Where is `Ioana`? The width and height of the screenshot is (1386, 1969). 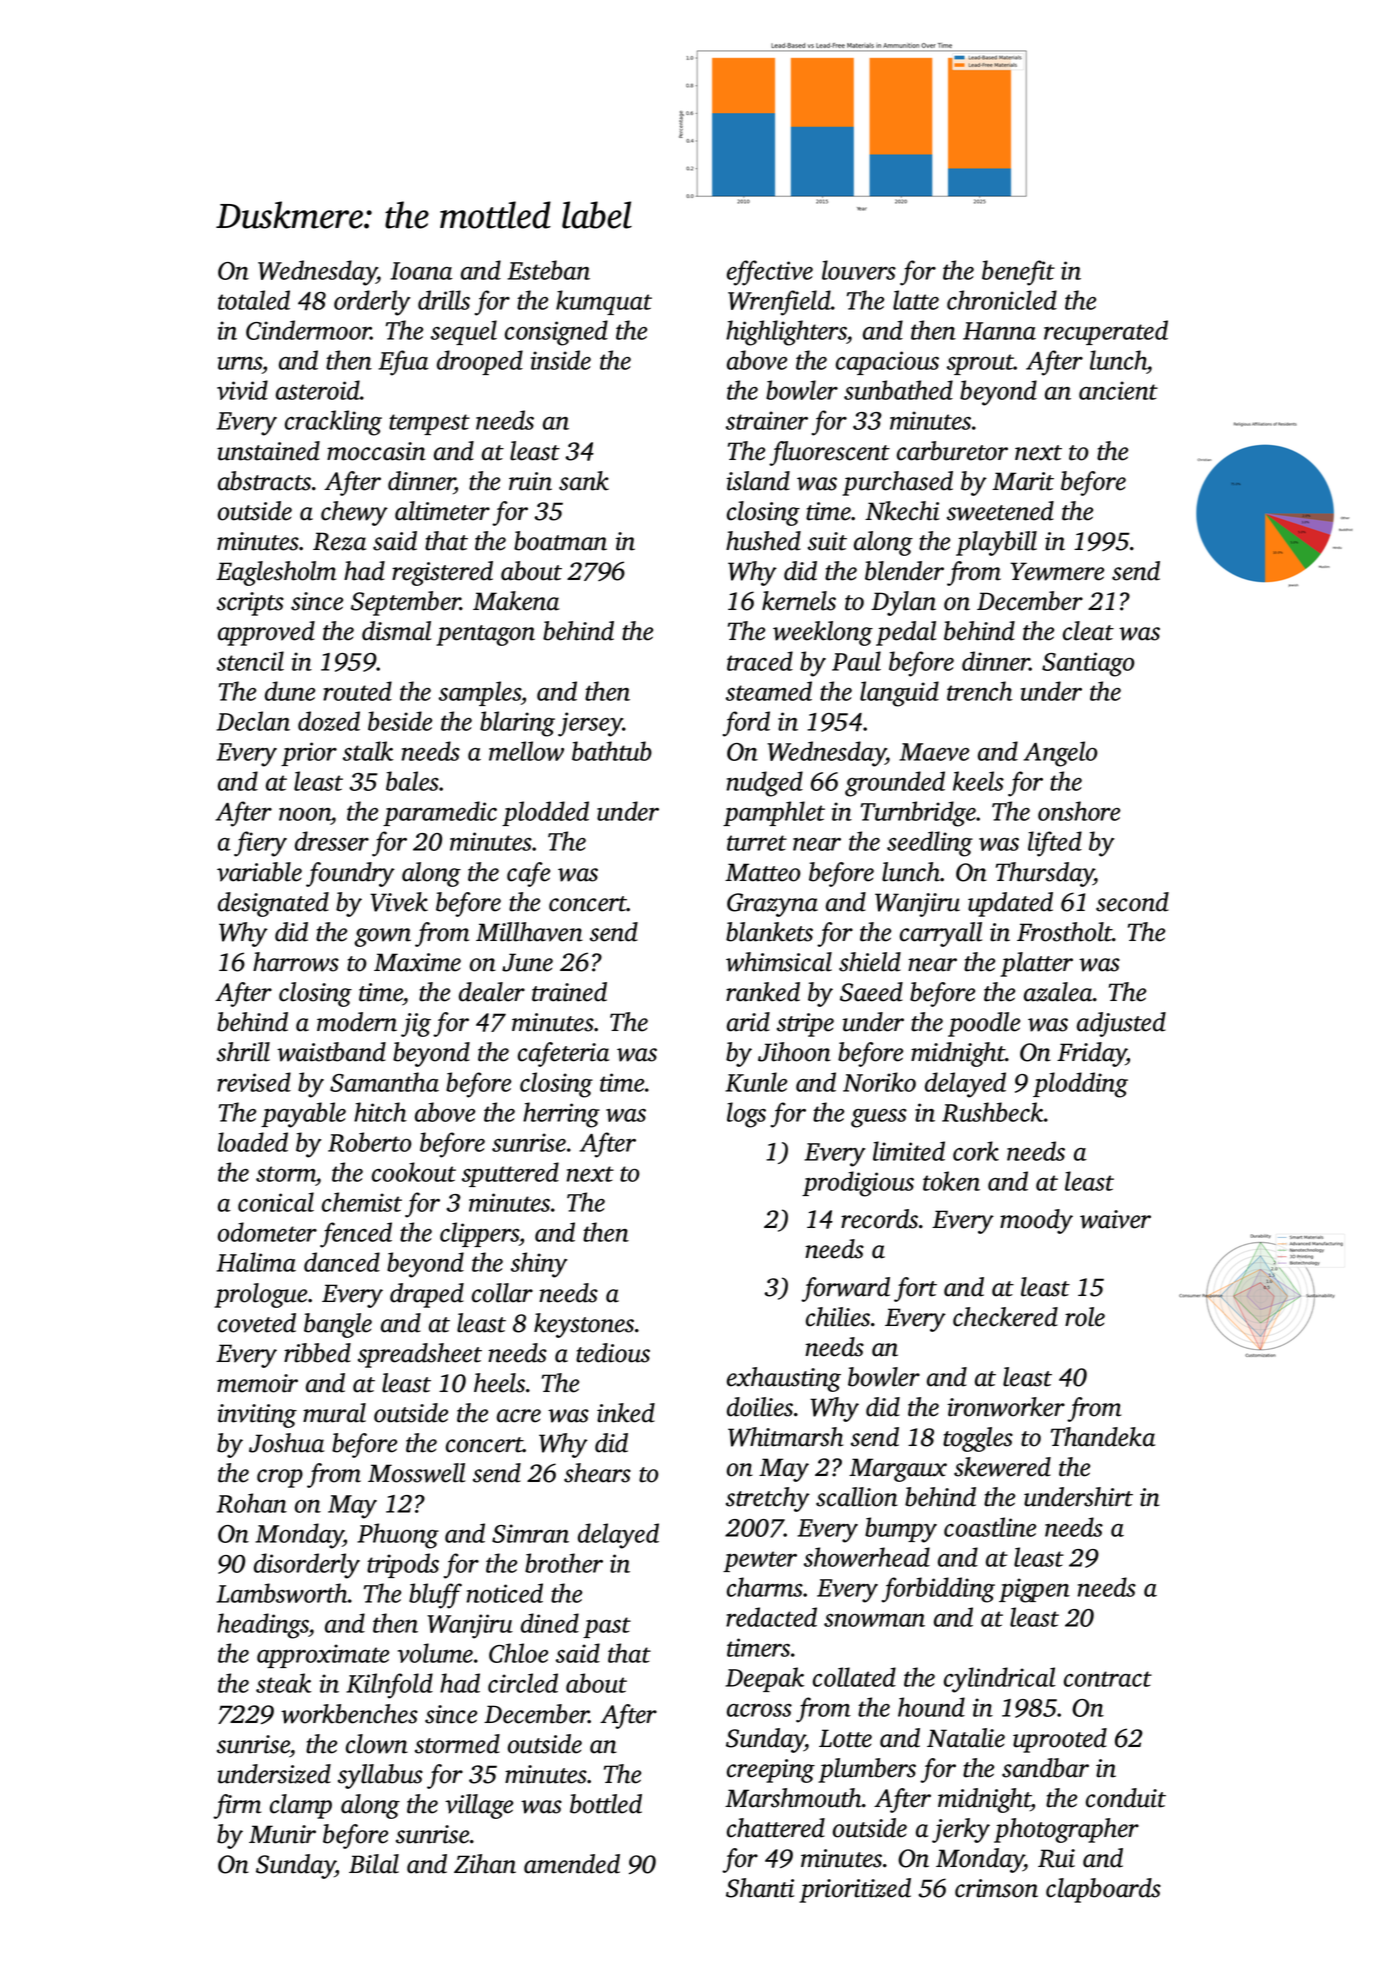
Ioana is located at coordinates (421, 271).
